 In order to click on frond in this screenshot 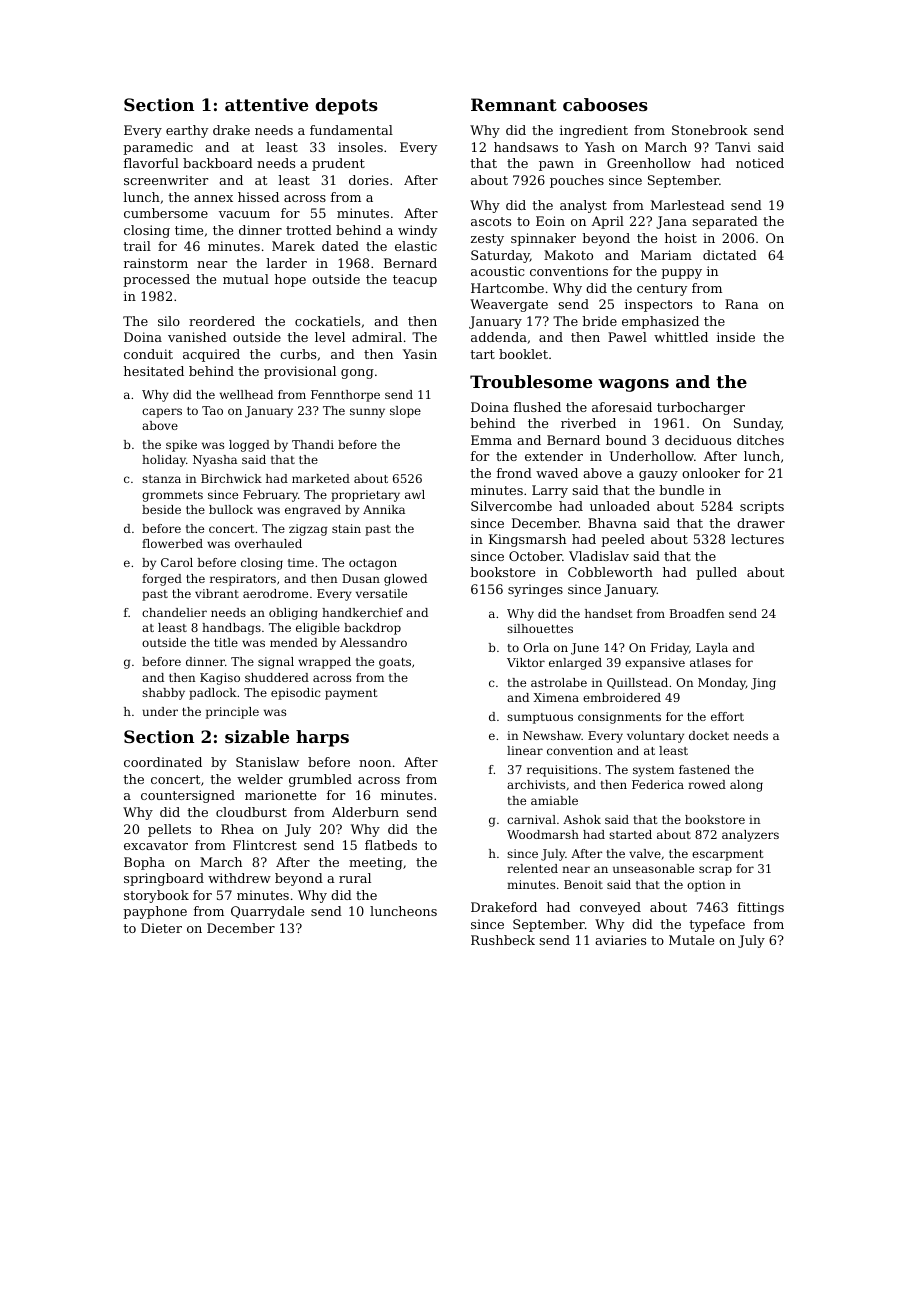, I will do `click(514, 473)`.
